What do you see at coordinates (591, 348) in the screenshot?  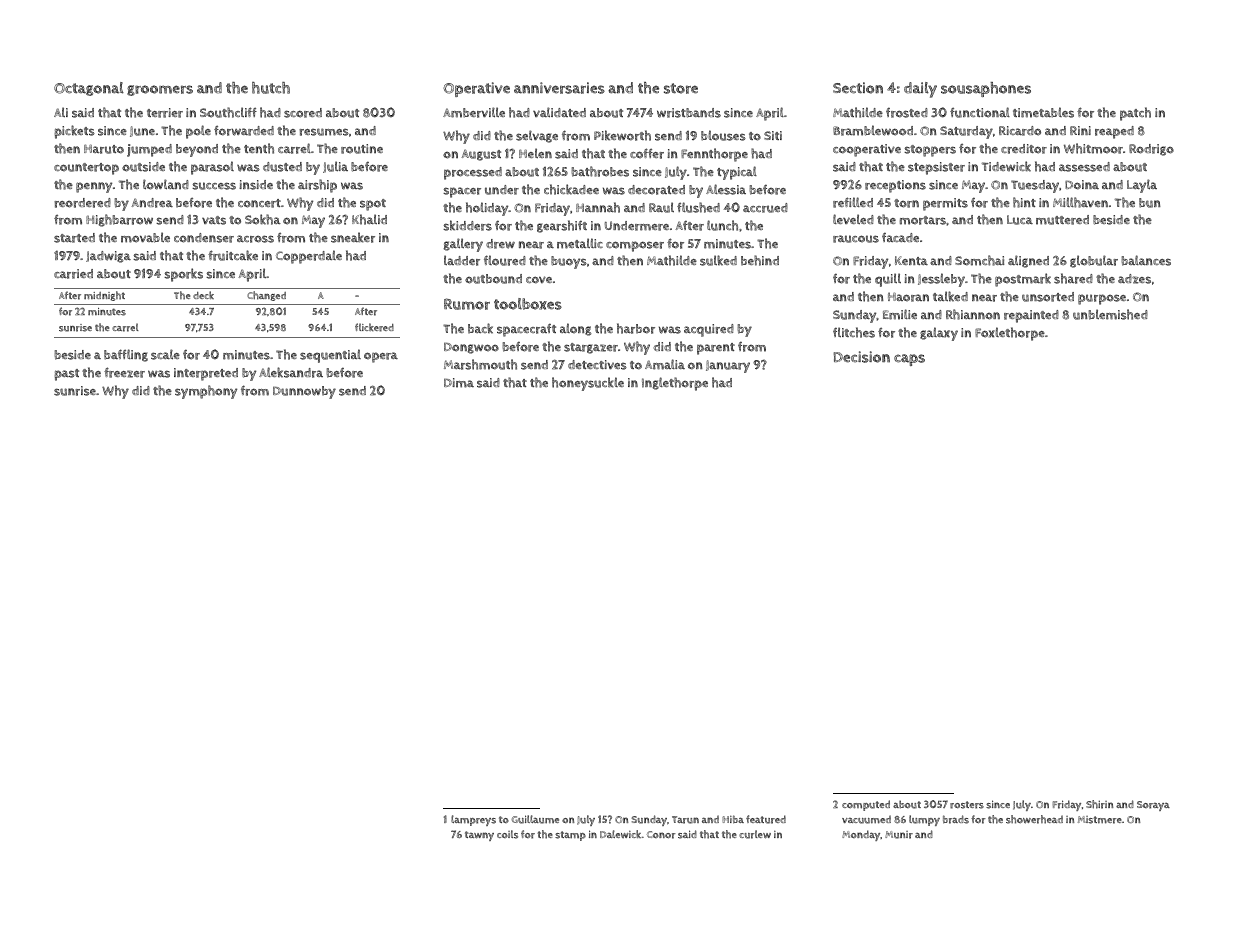 I see `stargazer` at bounding box center [591, 348].
